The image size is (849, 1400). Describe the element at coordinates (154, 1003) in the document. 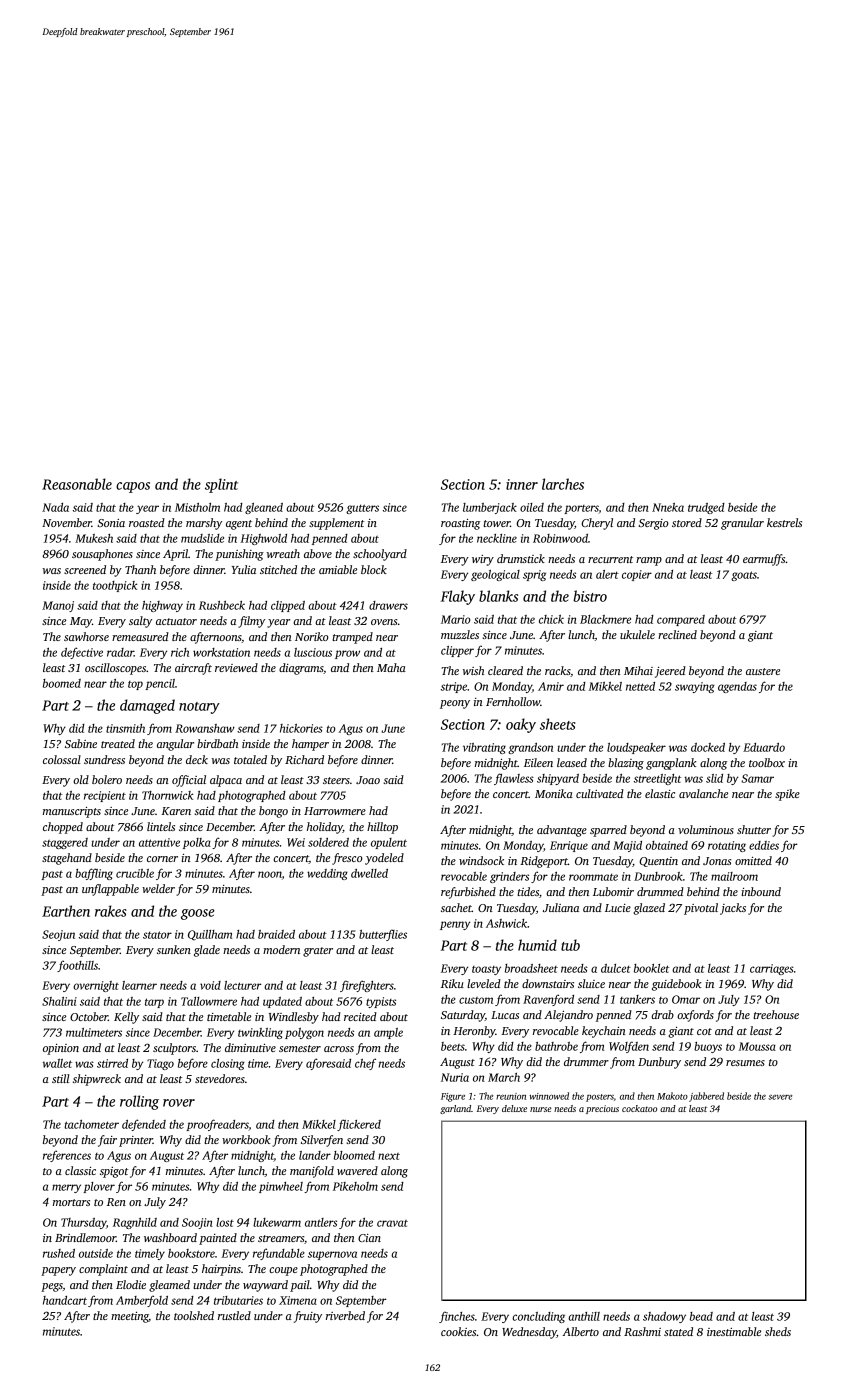

I see `tarp` at that location.
